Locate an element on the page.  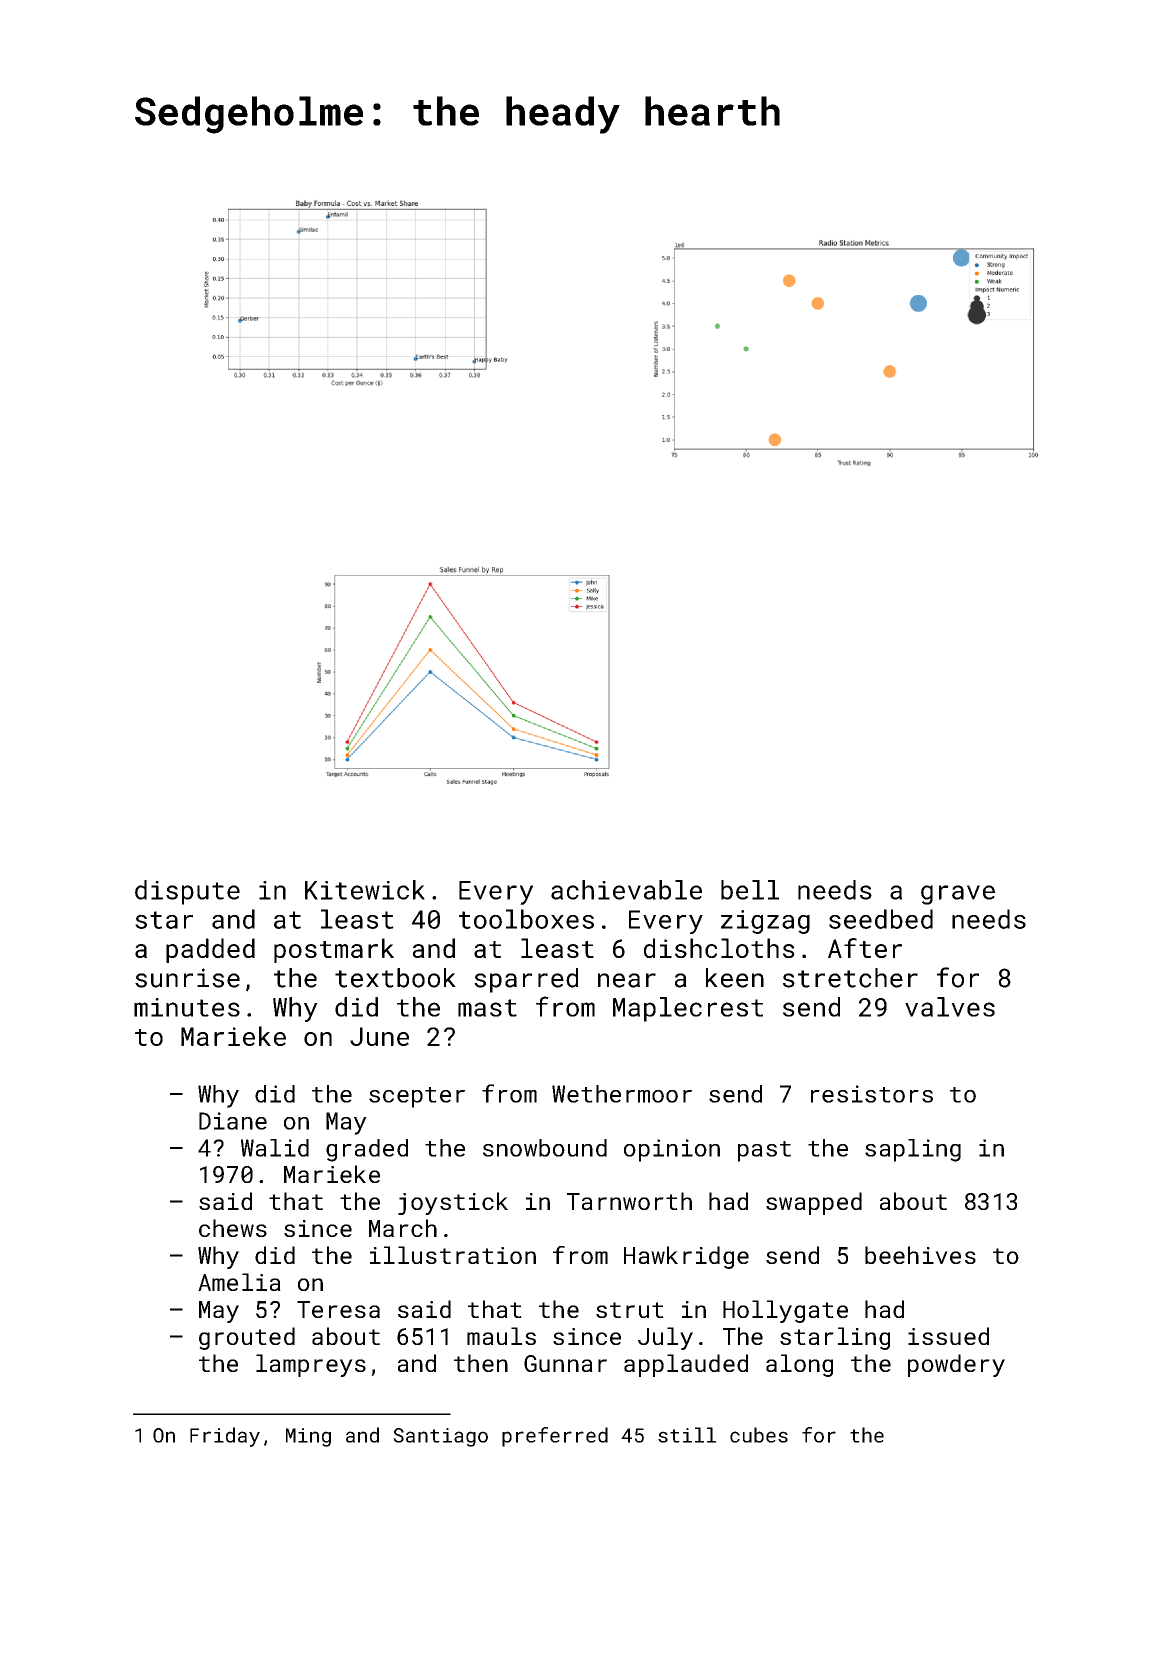
grave is located at coordinates (958, 895).
